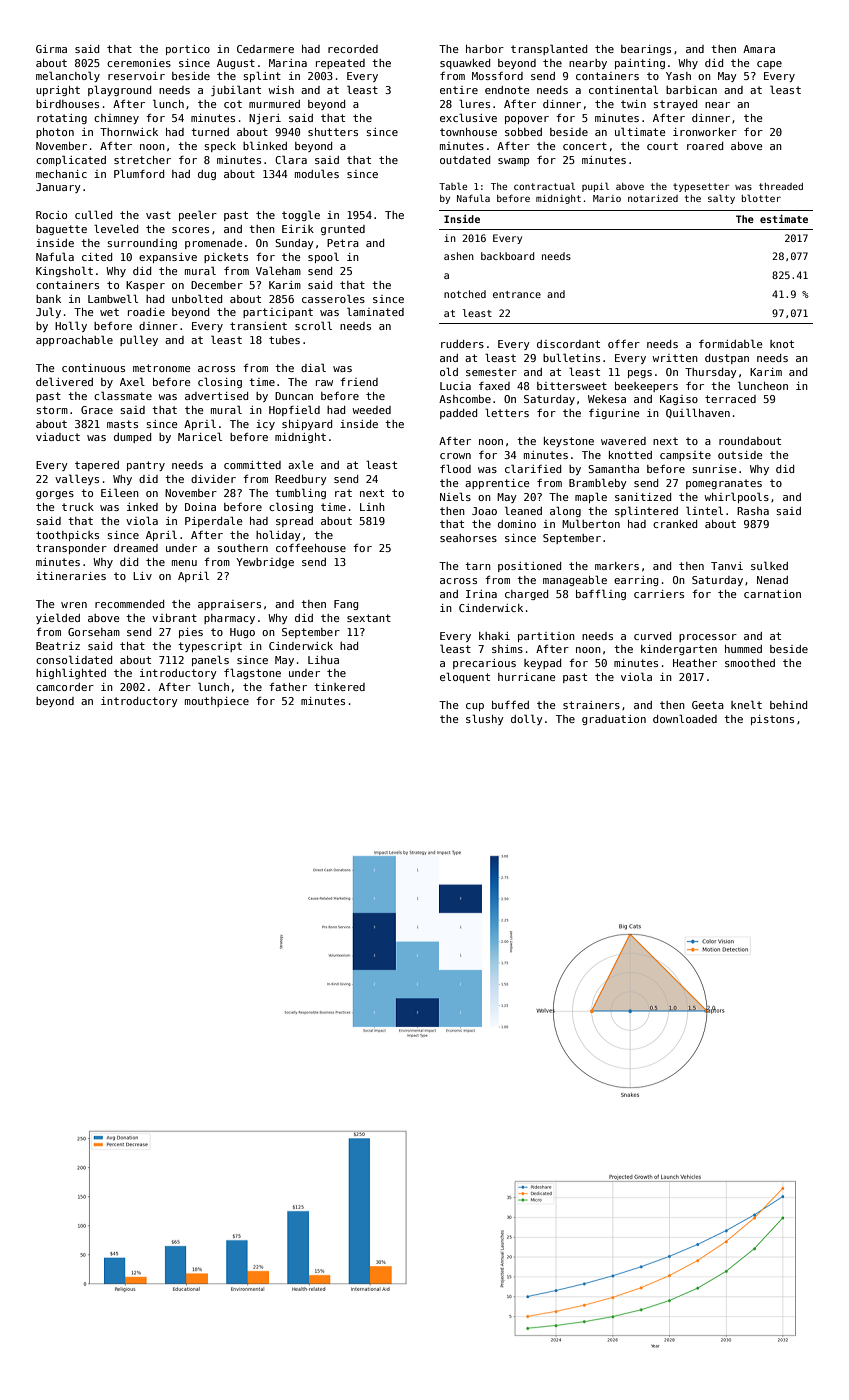 The image size is (849, 1400). I want to click on camcorder, so click(65, 687).
